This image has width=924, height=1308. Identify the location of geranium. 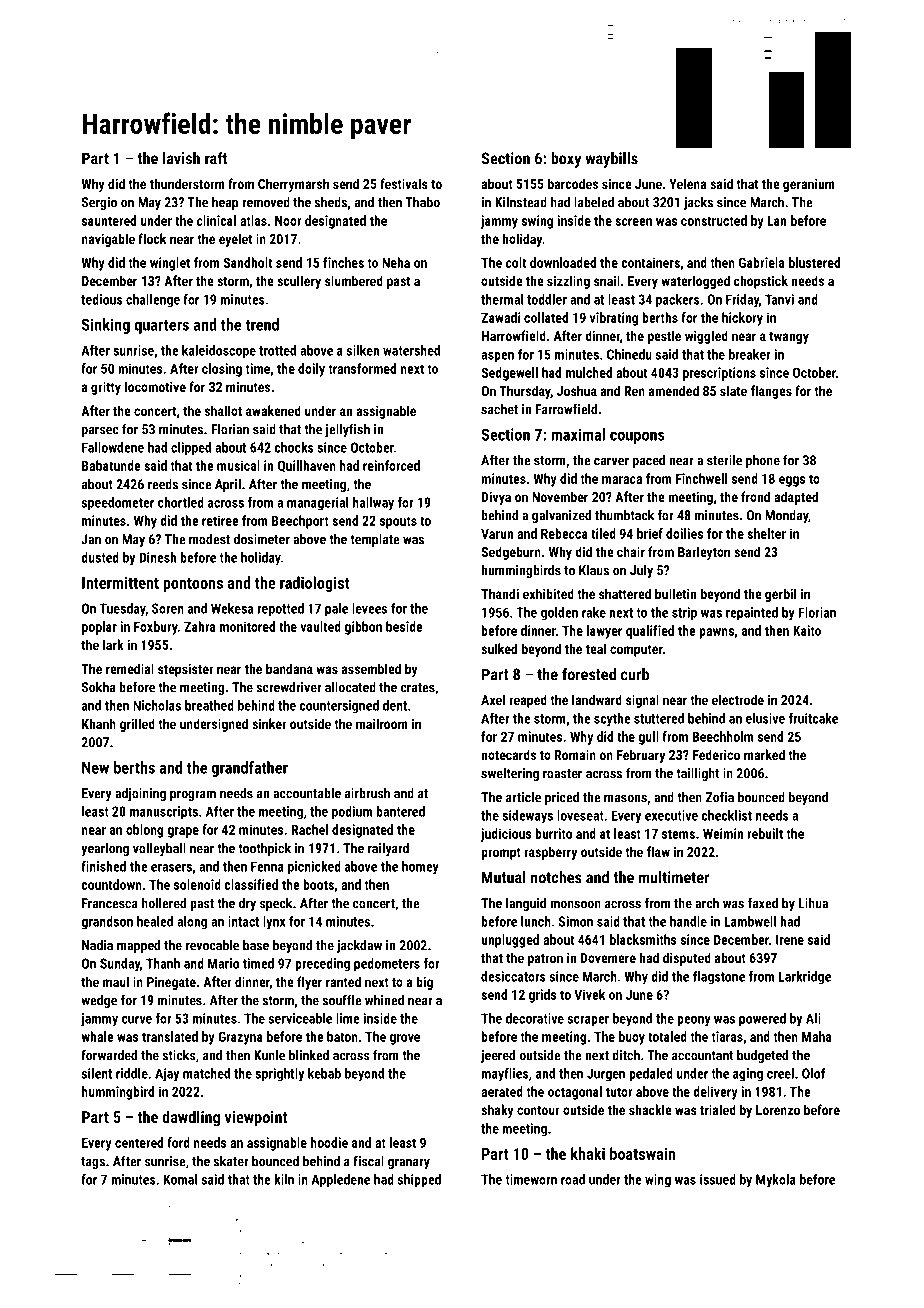
(809, 185).
